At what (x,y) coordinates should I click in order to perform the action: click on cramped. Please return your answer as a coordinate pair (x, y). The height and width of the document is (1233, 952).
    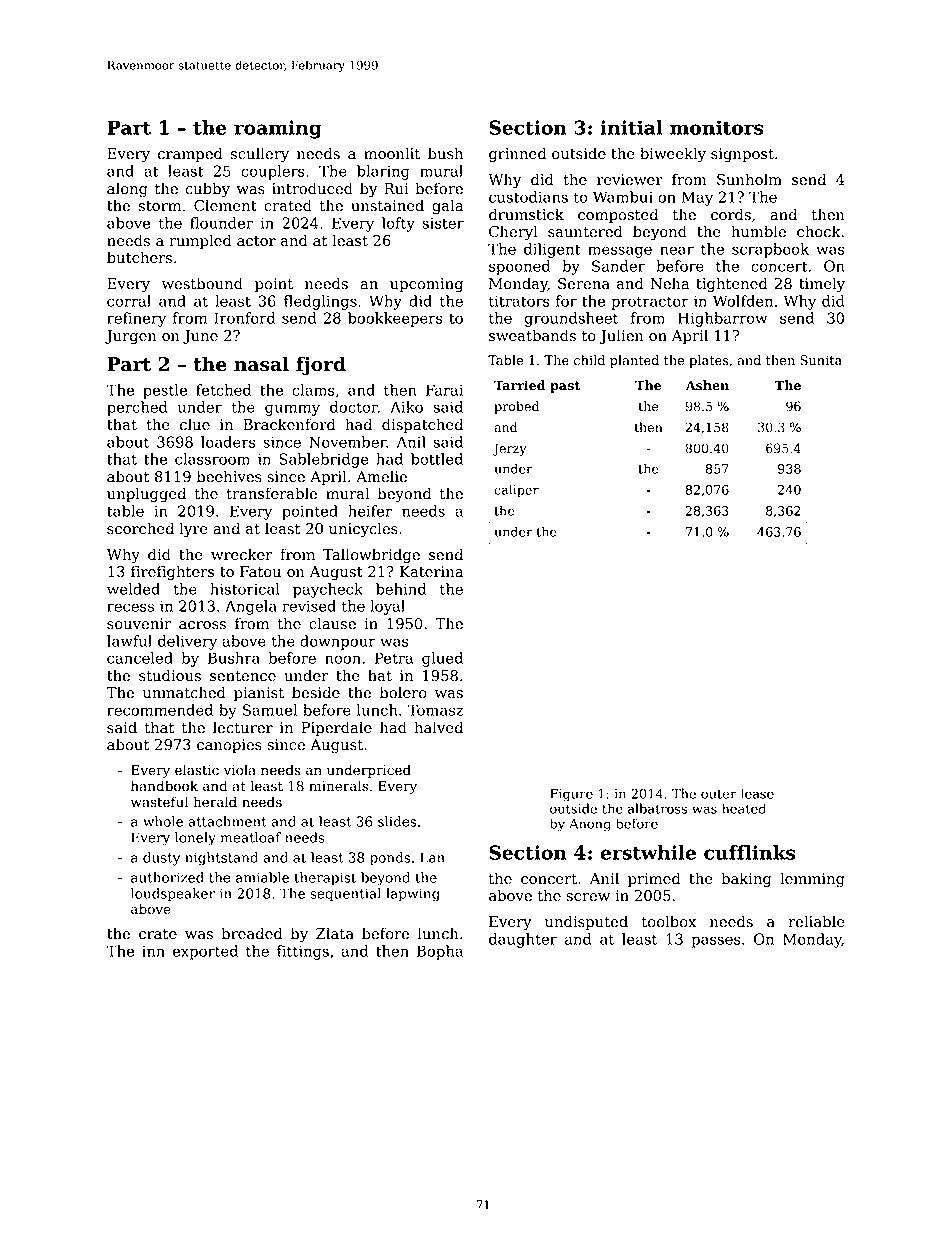
    Looking at the image, I should click on (190, 154).
